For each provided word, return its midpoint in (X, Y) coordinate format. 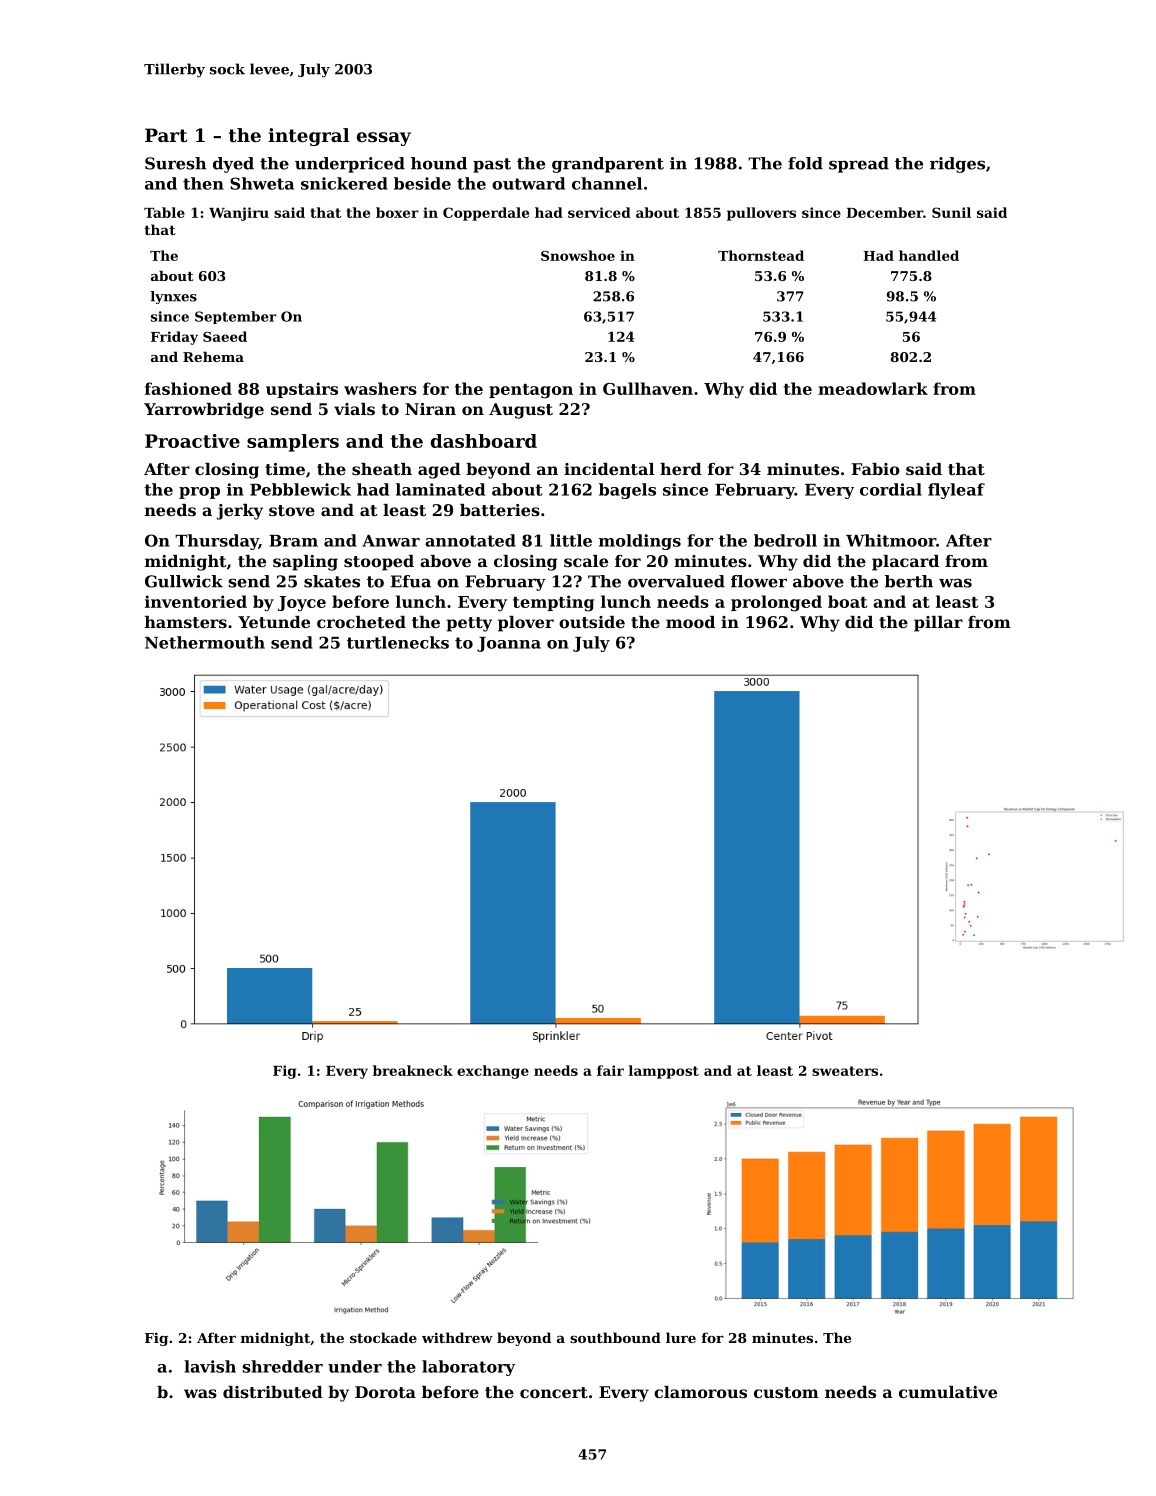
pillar (938, 624)
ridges (957, 165)
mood (690, 622)
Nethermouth (205, 642)
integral (309, 137)
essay (384, 139)
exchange (493, 1072)
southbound (615, 1337)
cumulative (948, 1392)
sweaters (845, 1071)
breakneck (413, 1070)
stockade (383, 1337)
